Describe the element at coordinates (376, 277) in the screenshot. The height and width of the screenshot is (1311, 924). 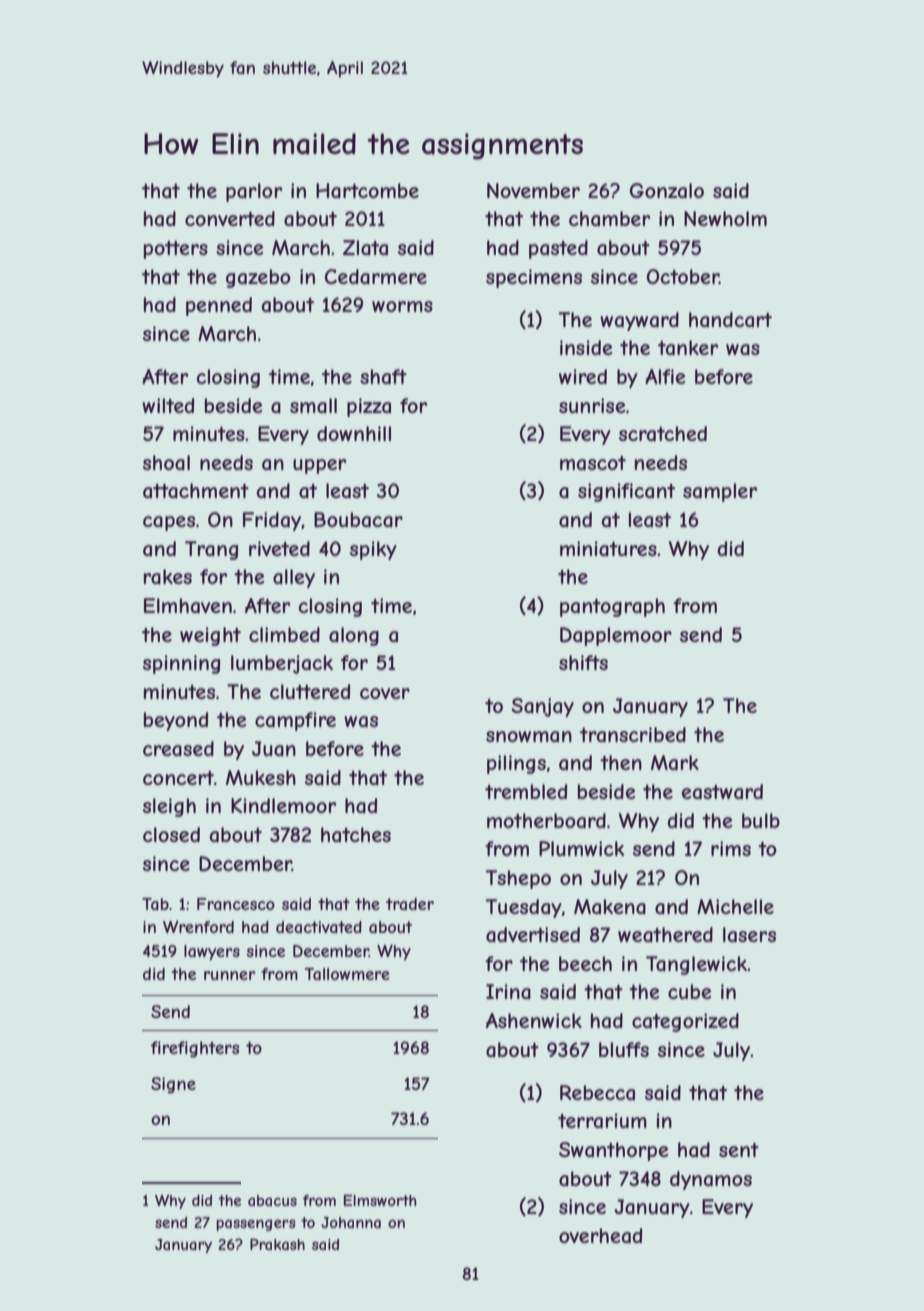
I see `Cedarmere` at that location.
